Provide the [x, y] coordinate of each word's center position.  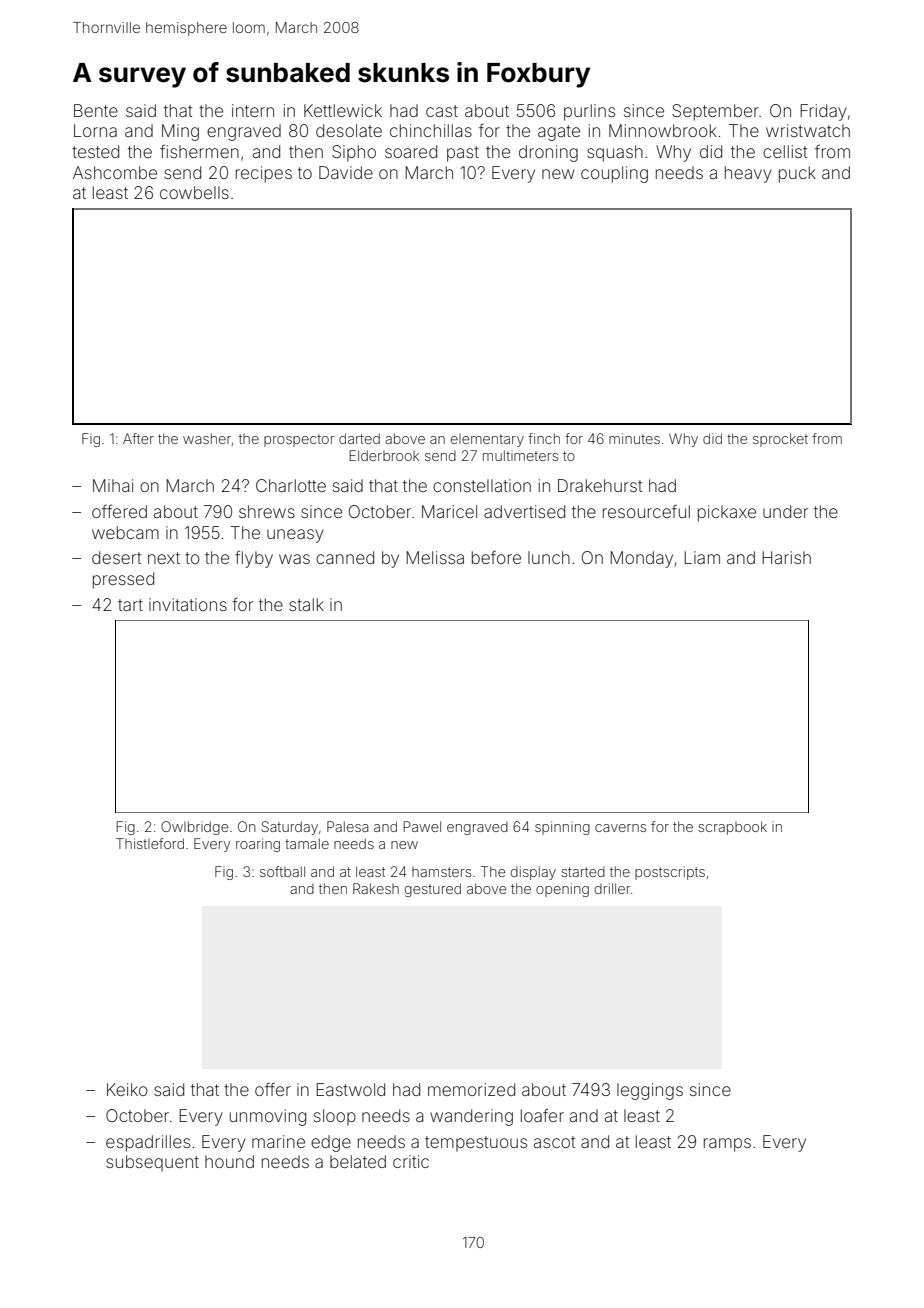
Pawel [422, 826]
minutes [634, 438]
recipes [264, 174]
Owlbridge [195, 828]
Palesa [347, 826]
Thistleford [150, 843]
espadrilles [148, 1143]
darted [359, 438]
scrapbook [732, 828]
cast [442, 111]
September [715, 112]
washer [207, 438]
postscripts [670, 873]
